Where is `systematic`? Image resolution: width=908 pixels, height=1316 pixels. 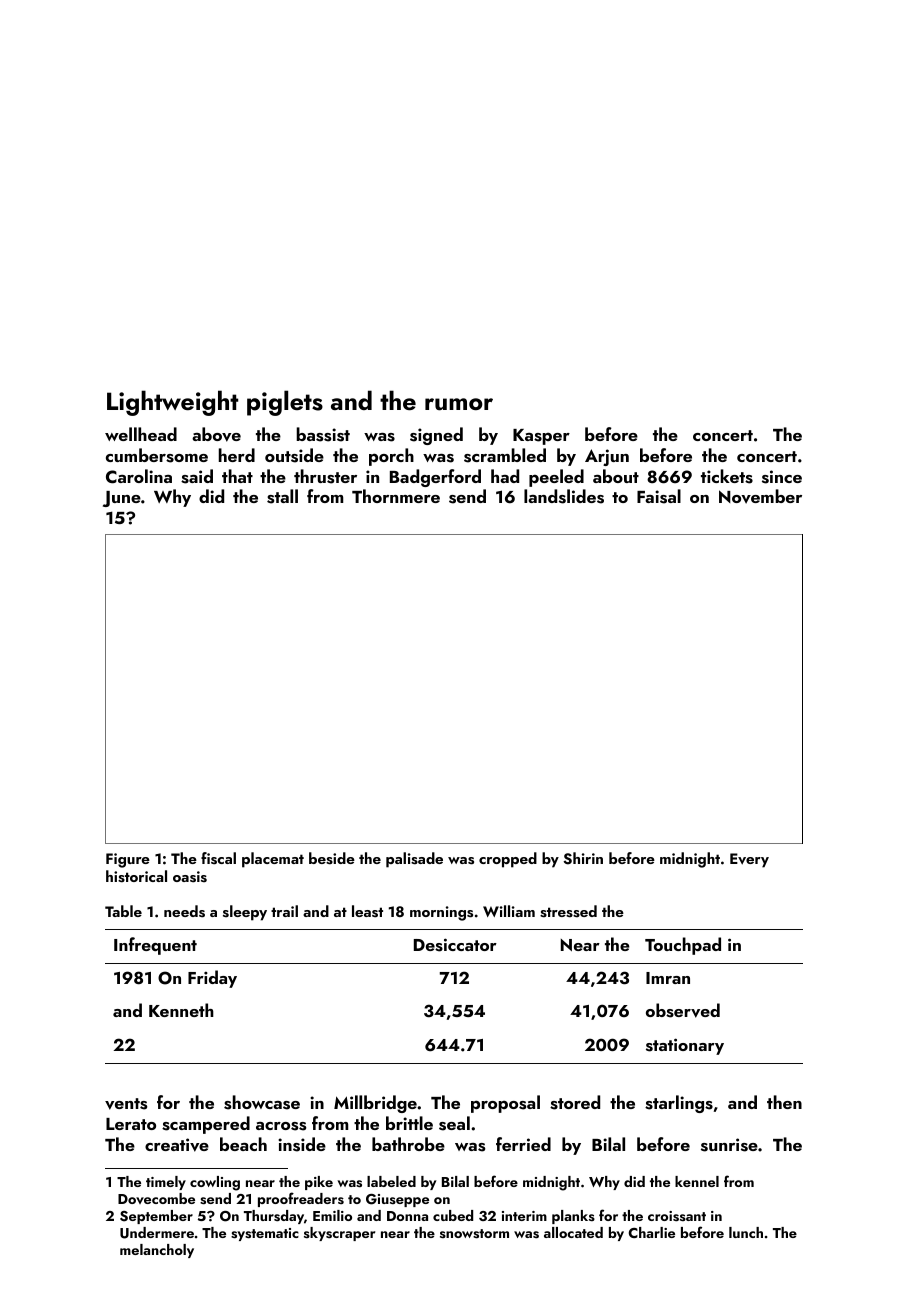 systematic is located at coordinates (265, 1234).
